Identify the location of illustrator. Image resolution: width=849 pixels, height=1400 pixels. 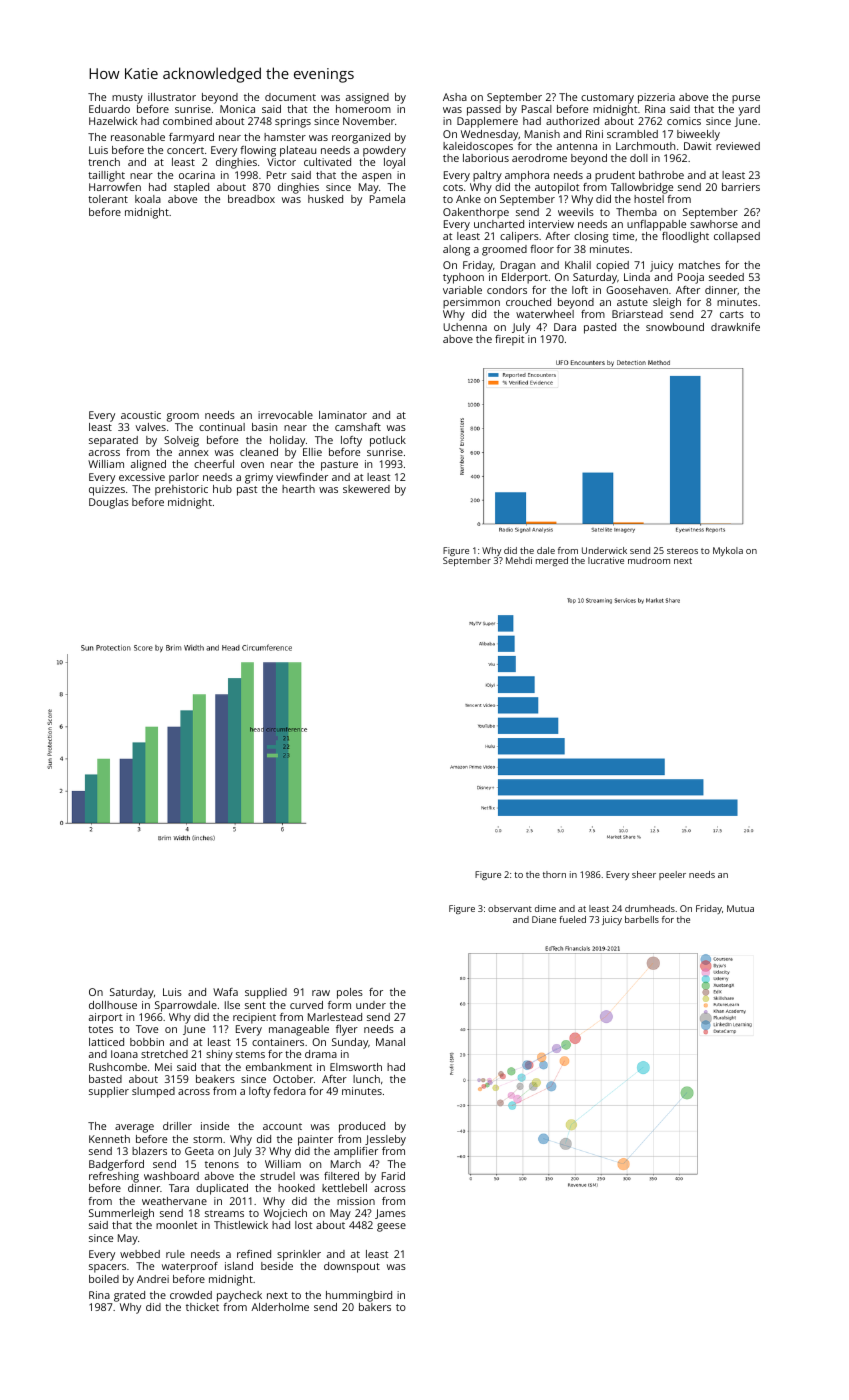
(172, 97).
